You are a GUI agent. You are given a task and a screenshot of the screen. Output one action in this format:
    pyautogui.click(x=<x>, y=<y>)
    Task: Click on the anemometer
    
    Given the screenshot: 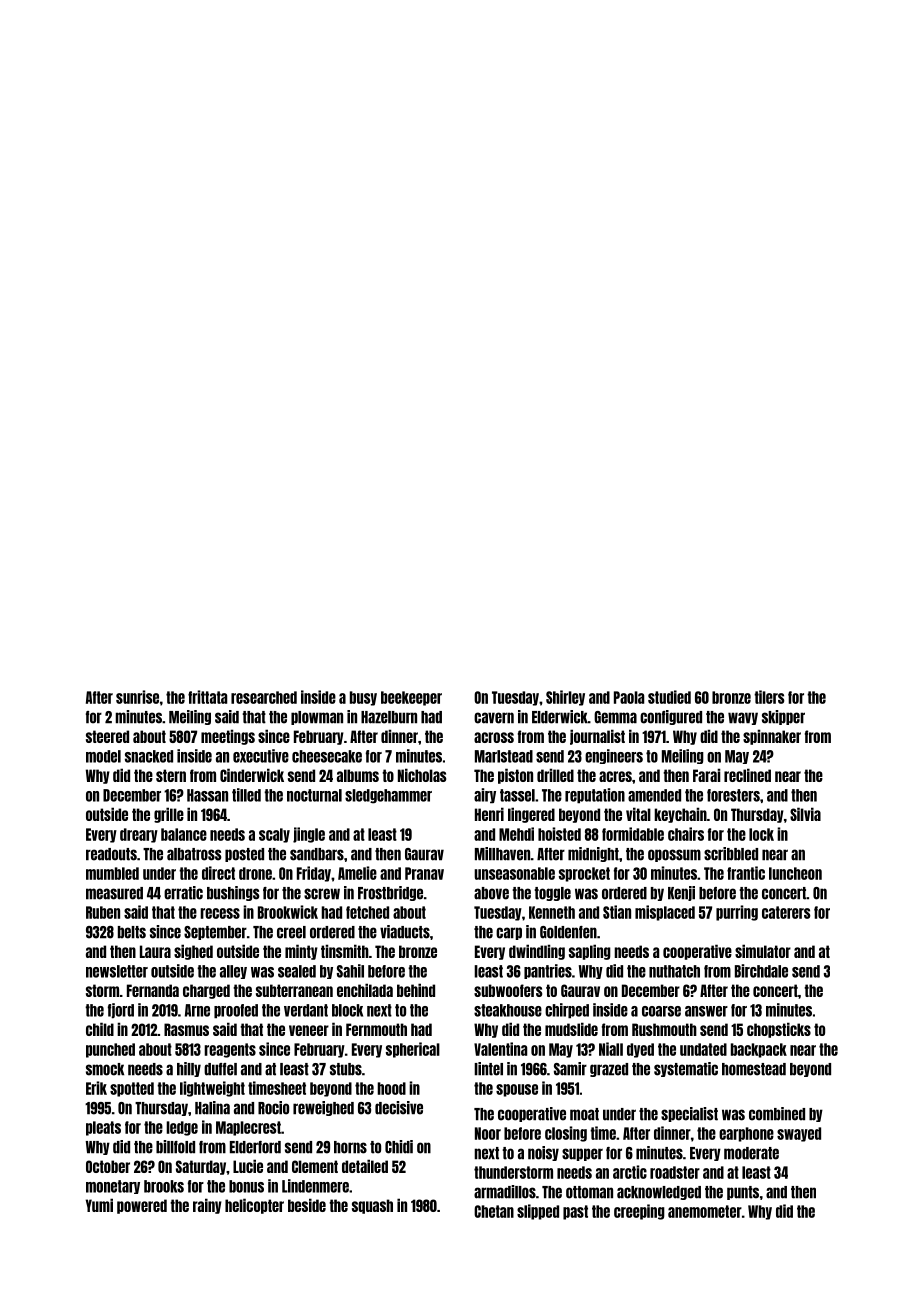 What is the action you would take?
    pyautogui.click(x=705, y=1211)
